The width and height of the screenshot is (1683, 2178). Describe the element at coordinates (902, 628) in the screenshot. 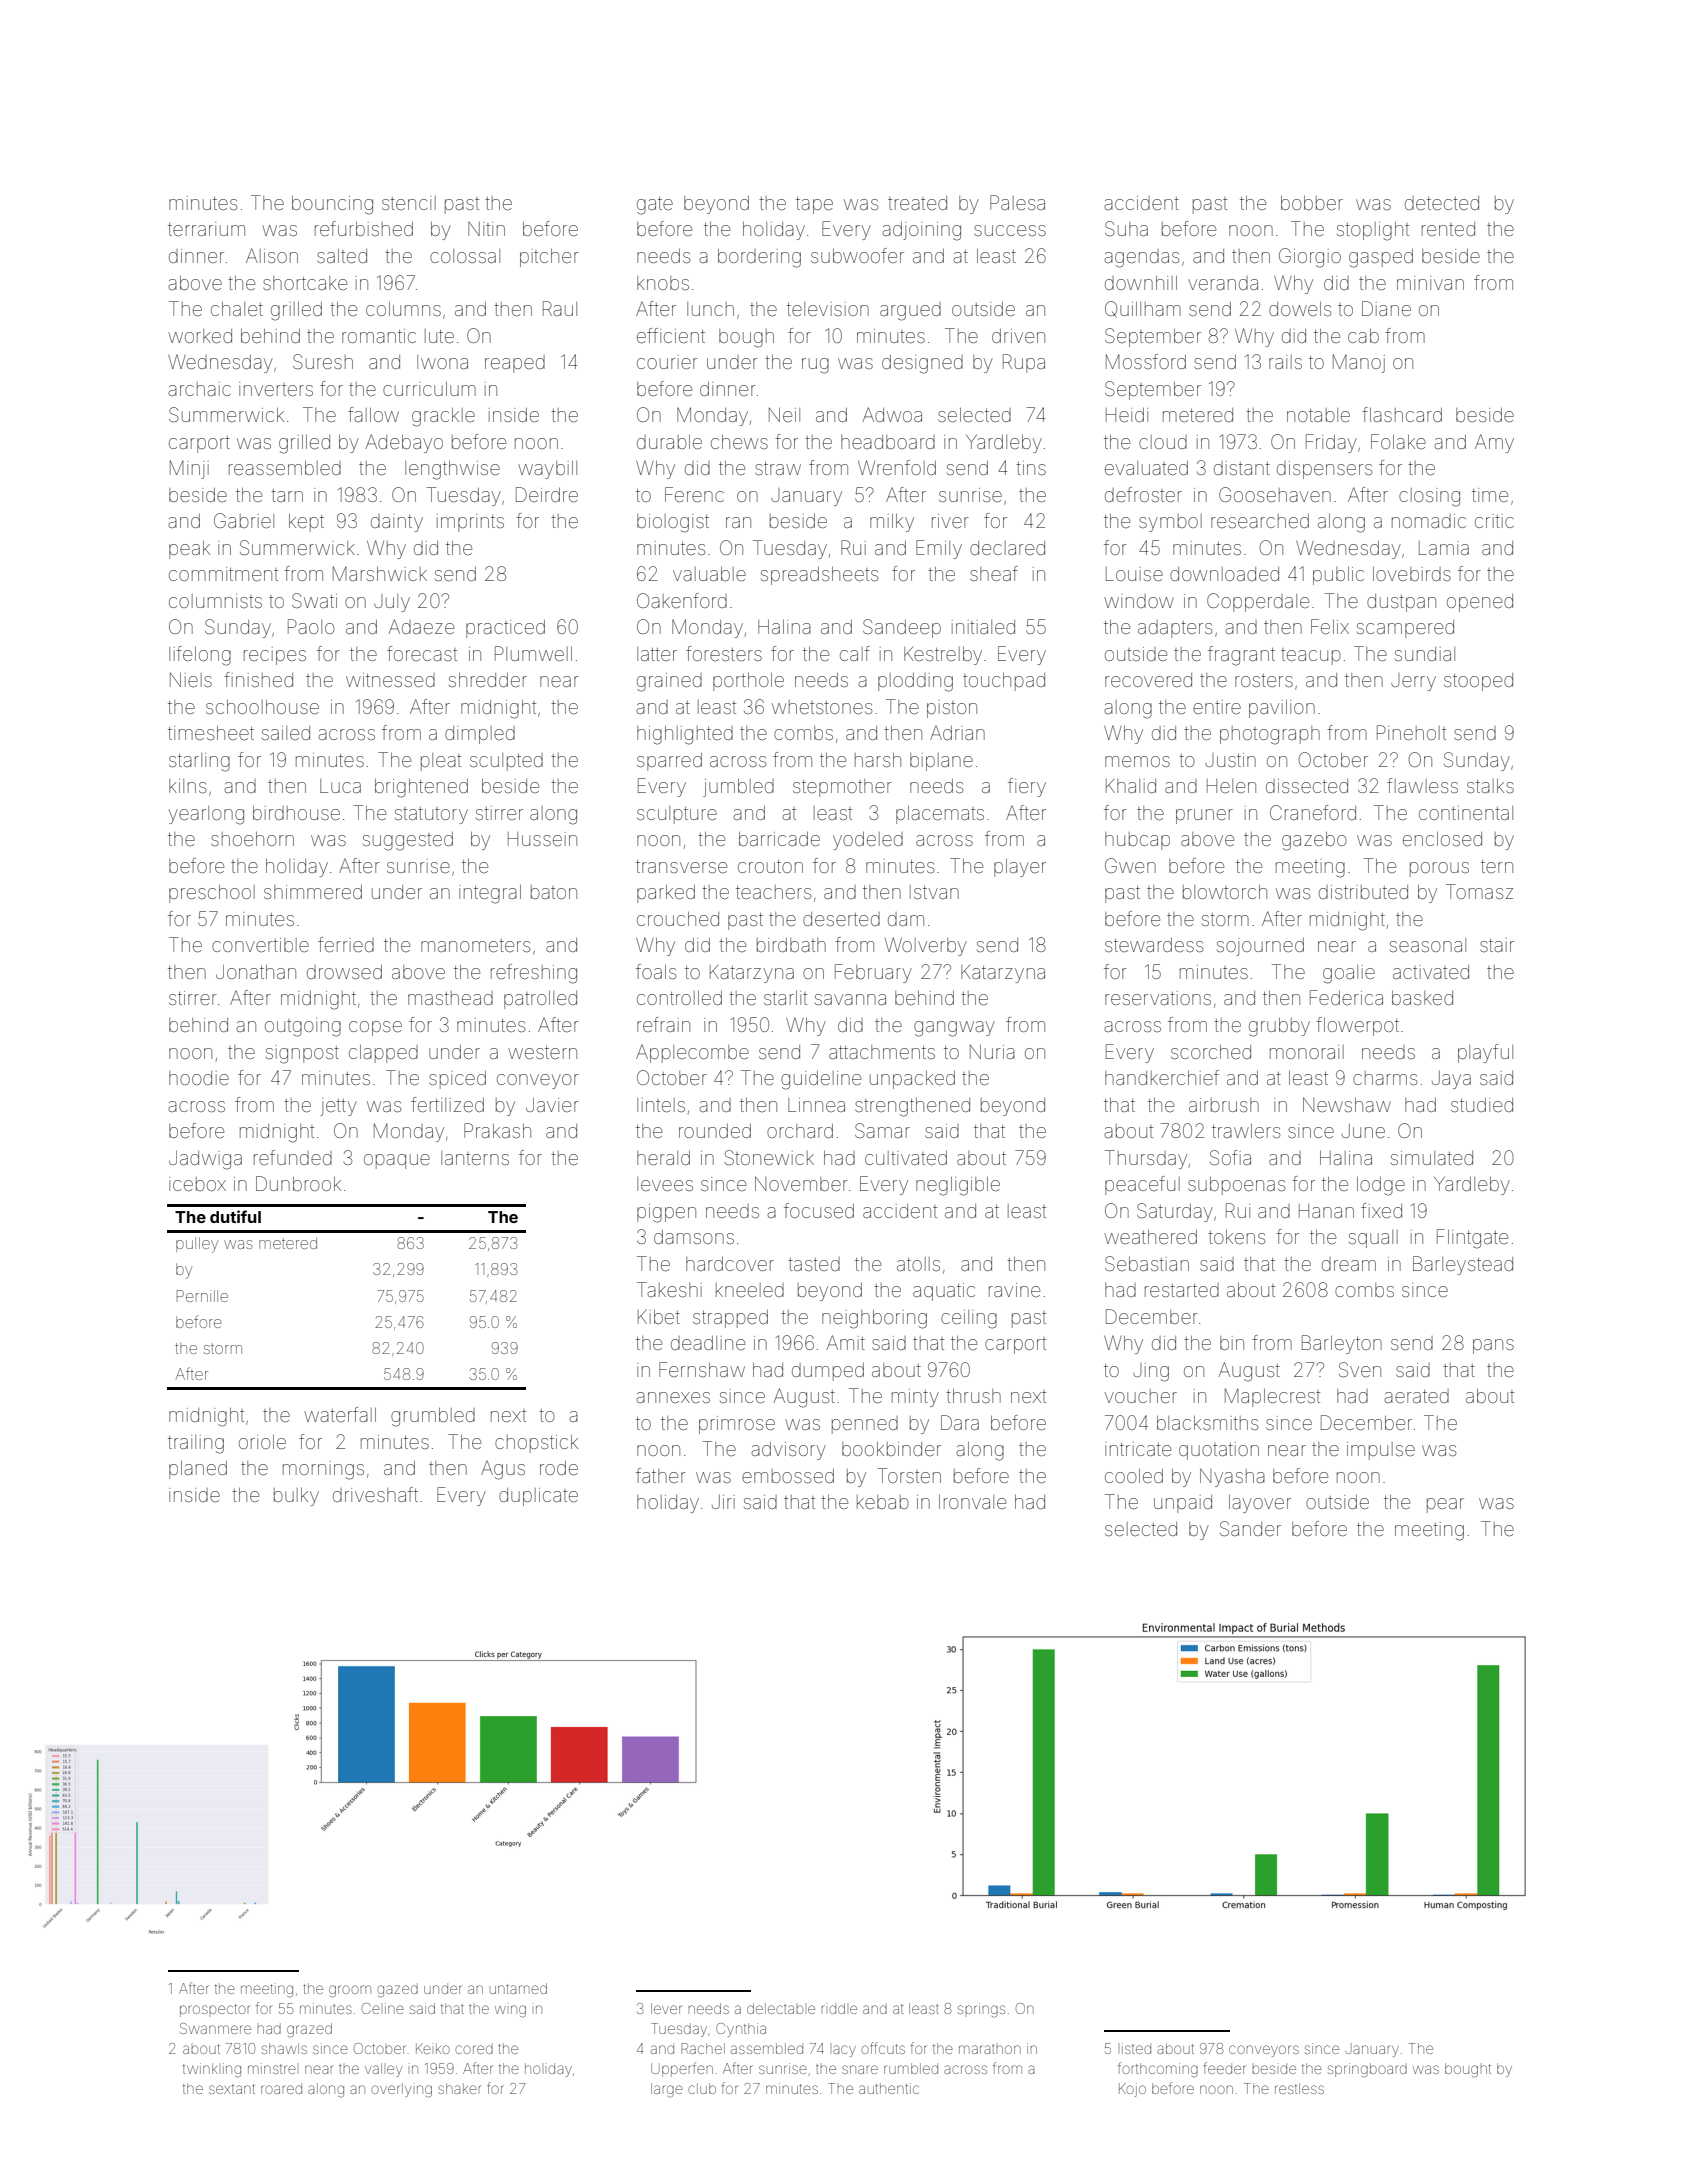

I see `Sandeep` at that location.
